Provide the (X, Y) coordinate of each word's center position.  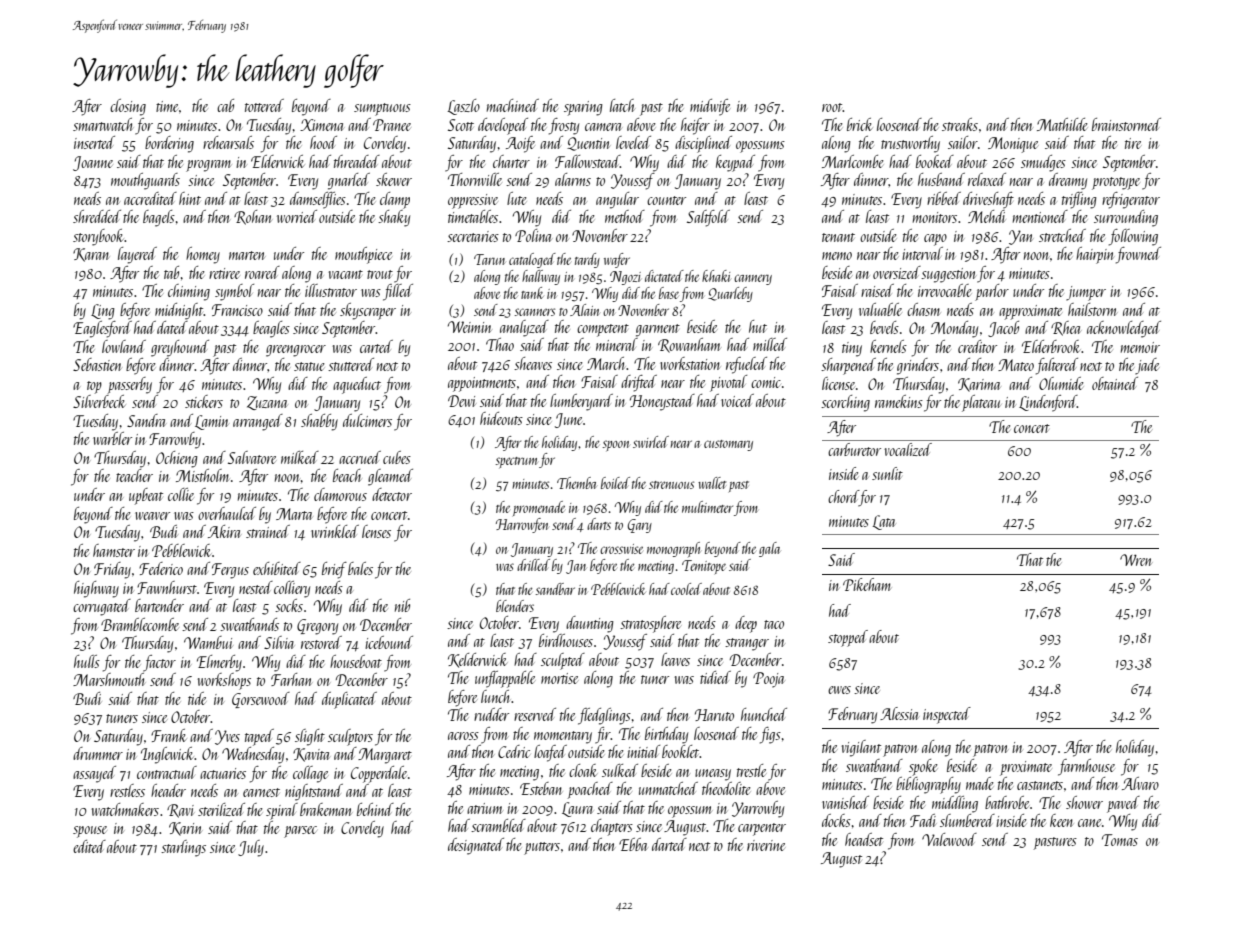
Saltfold (708, 218)
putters (542, 848)
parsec (300, 832)
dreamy (1068, 181)
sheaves (533, 363)
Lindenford (1048, 403)
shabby (319, 422)
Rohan (253, 217)
